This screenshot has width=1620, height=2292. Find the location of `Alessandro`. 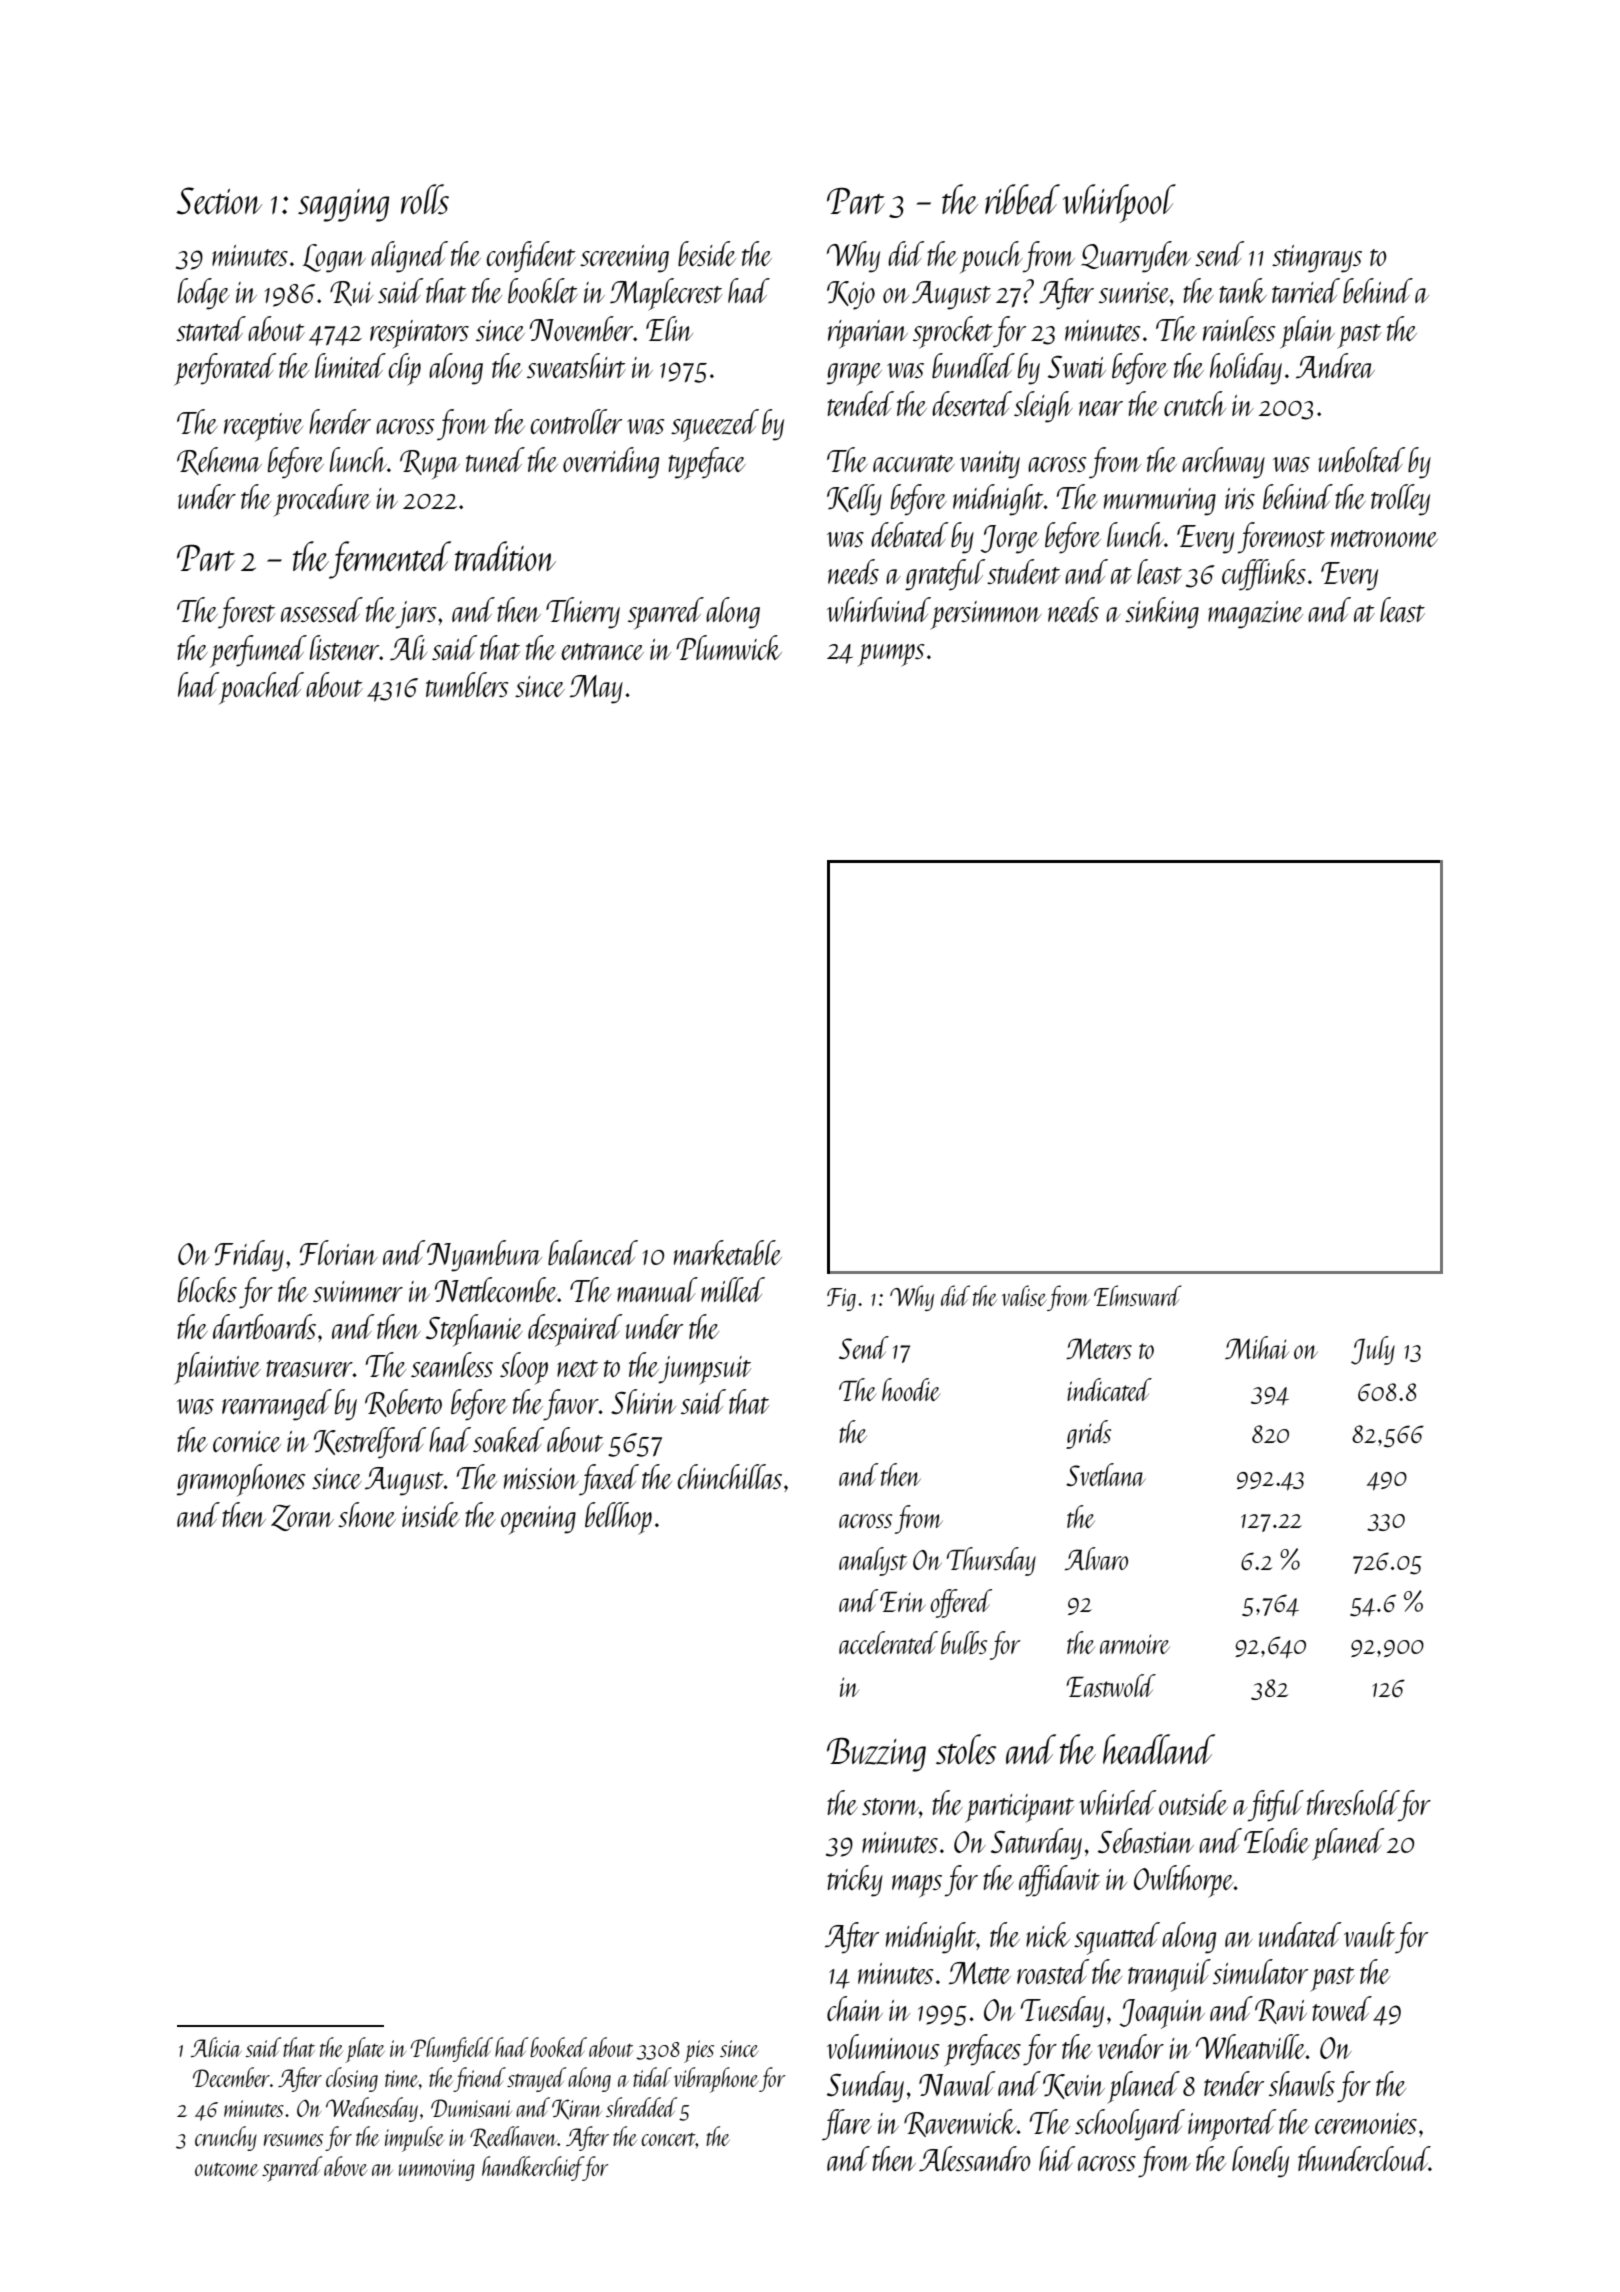

Alessandro is located at coordinates (974, 2159).
